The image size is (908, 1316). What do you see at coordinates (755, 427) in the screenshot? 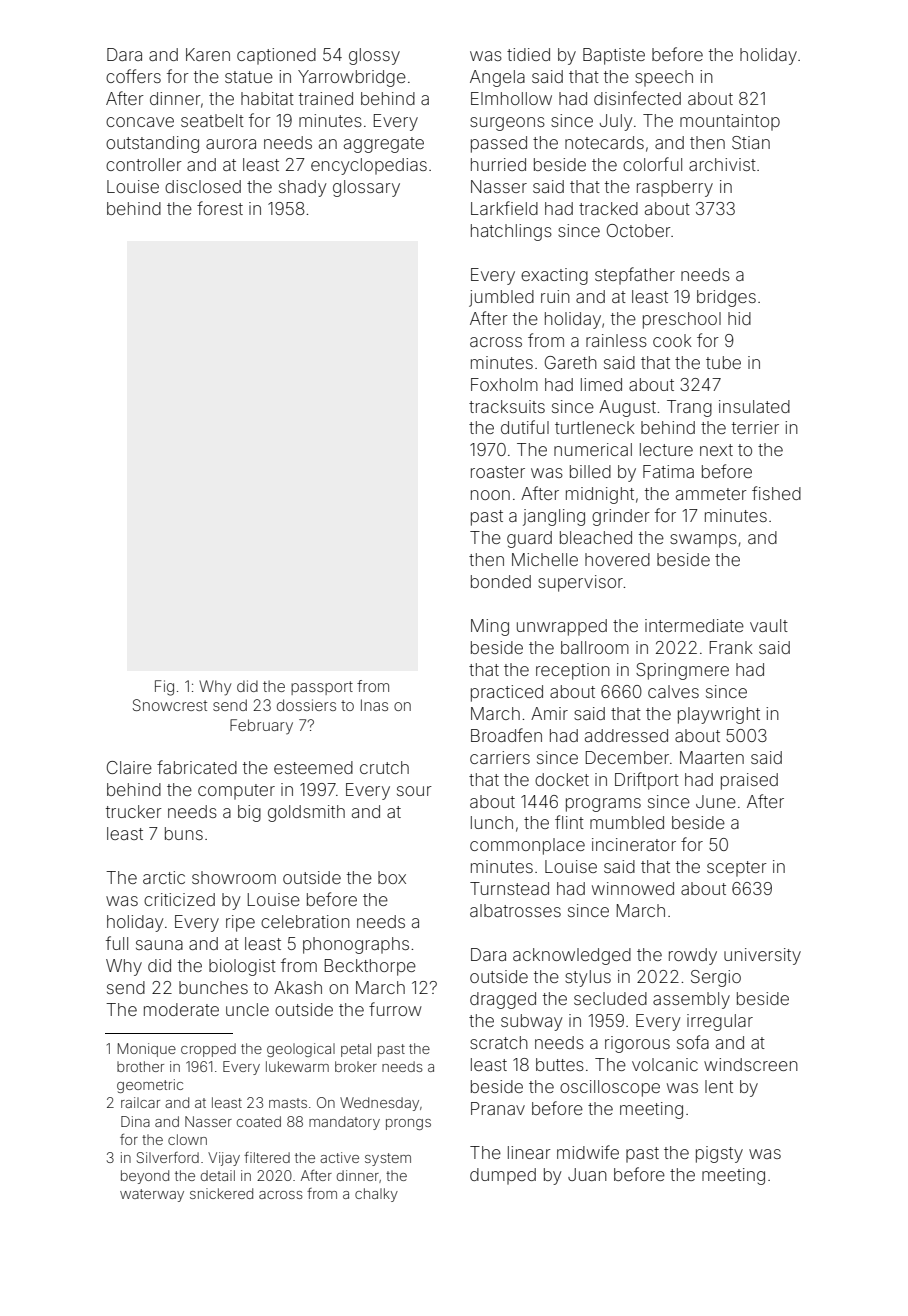
I see `terrier` at bounding box center [755, 427].
